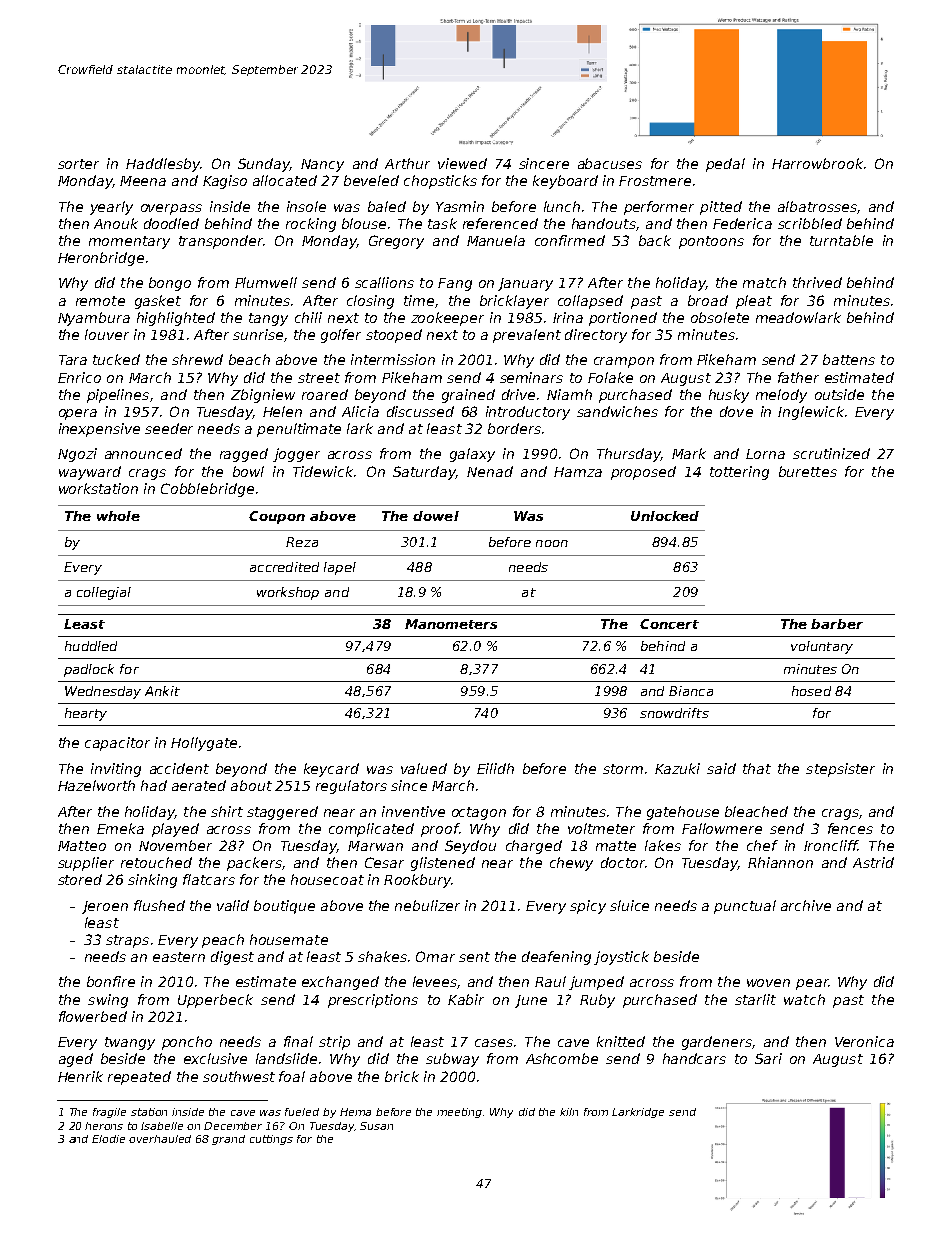  I want to click on keycard, so click(331, 770).
